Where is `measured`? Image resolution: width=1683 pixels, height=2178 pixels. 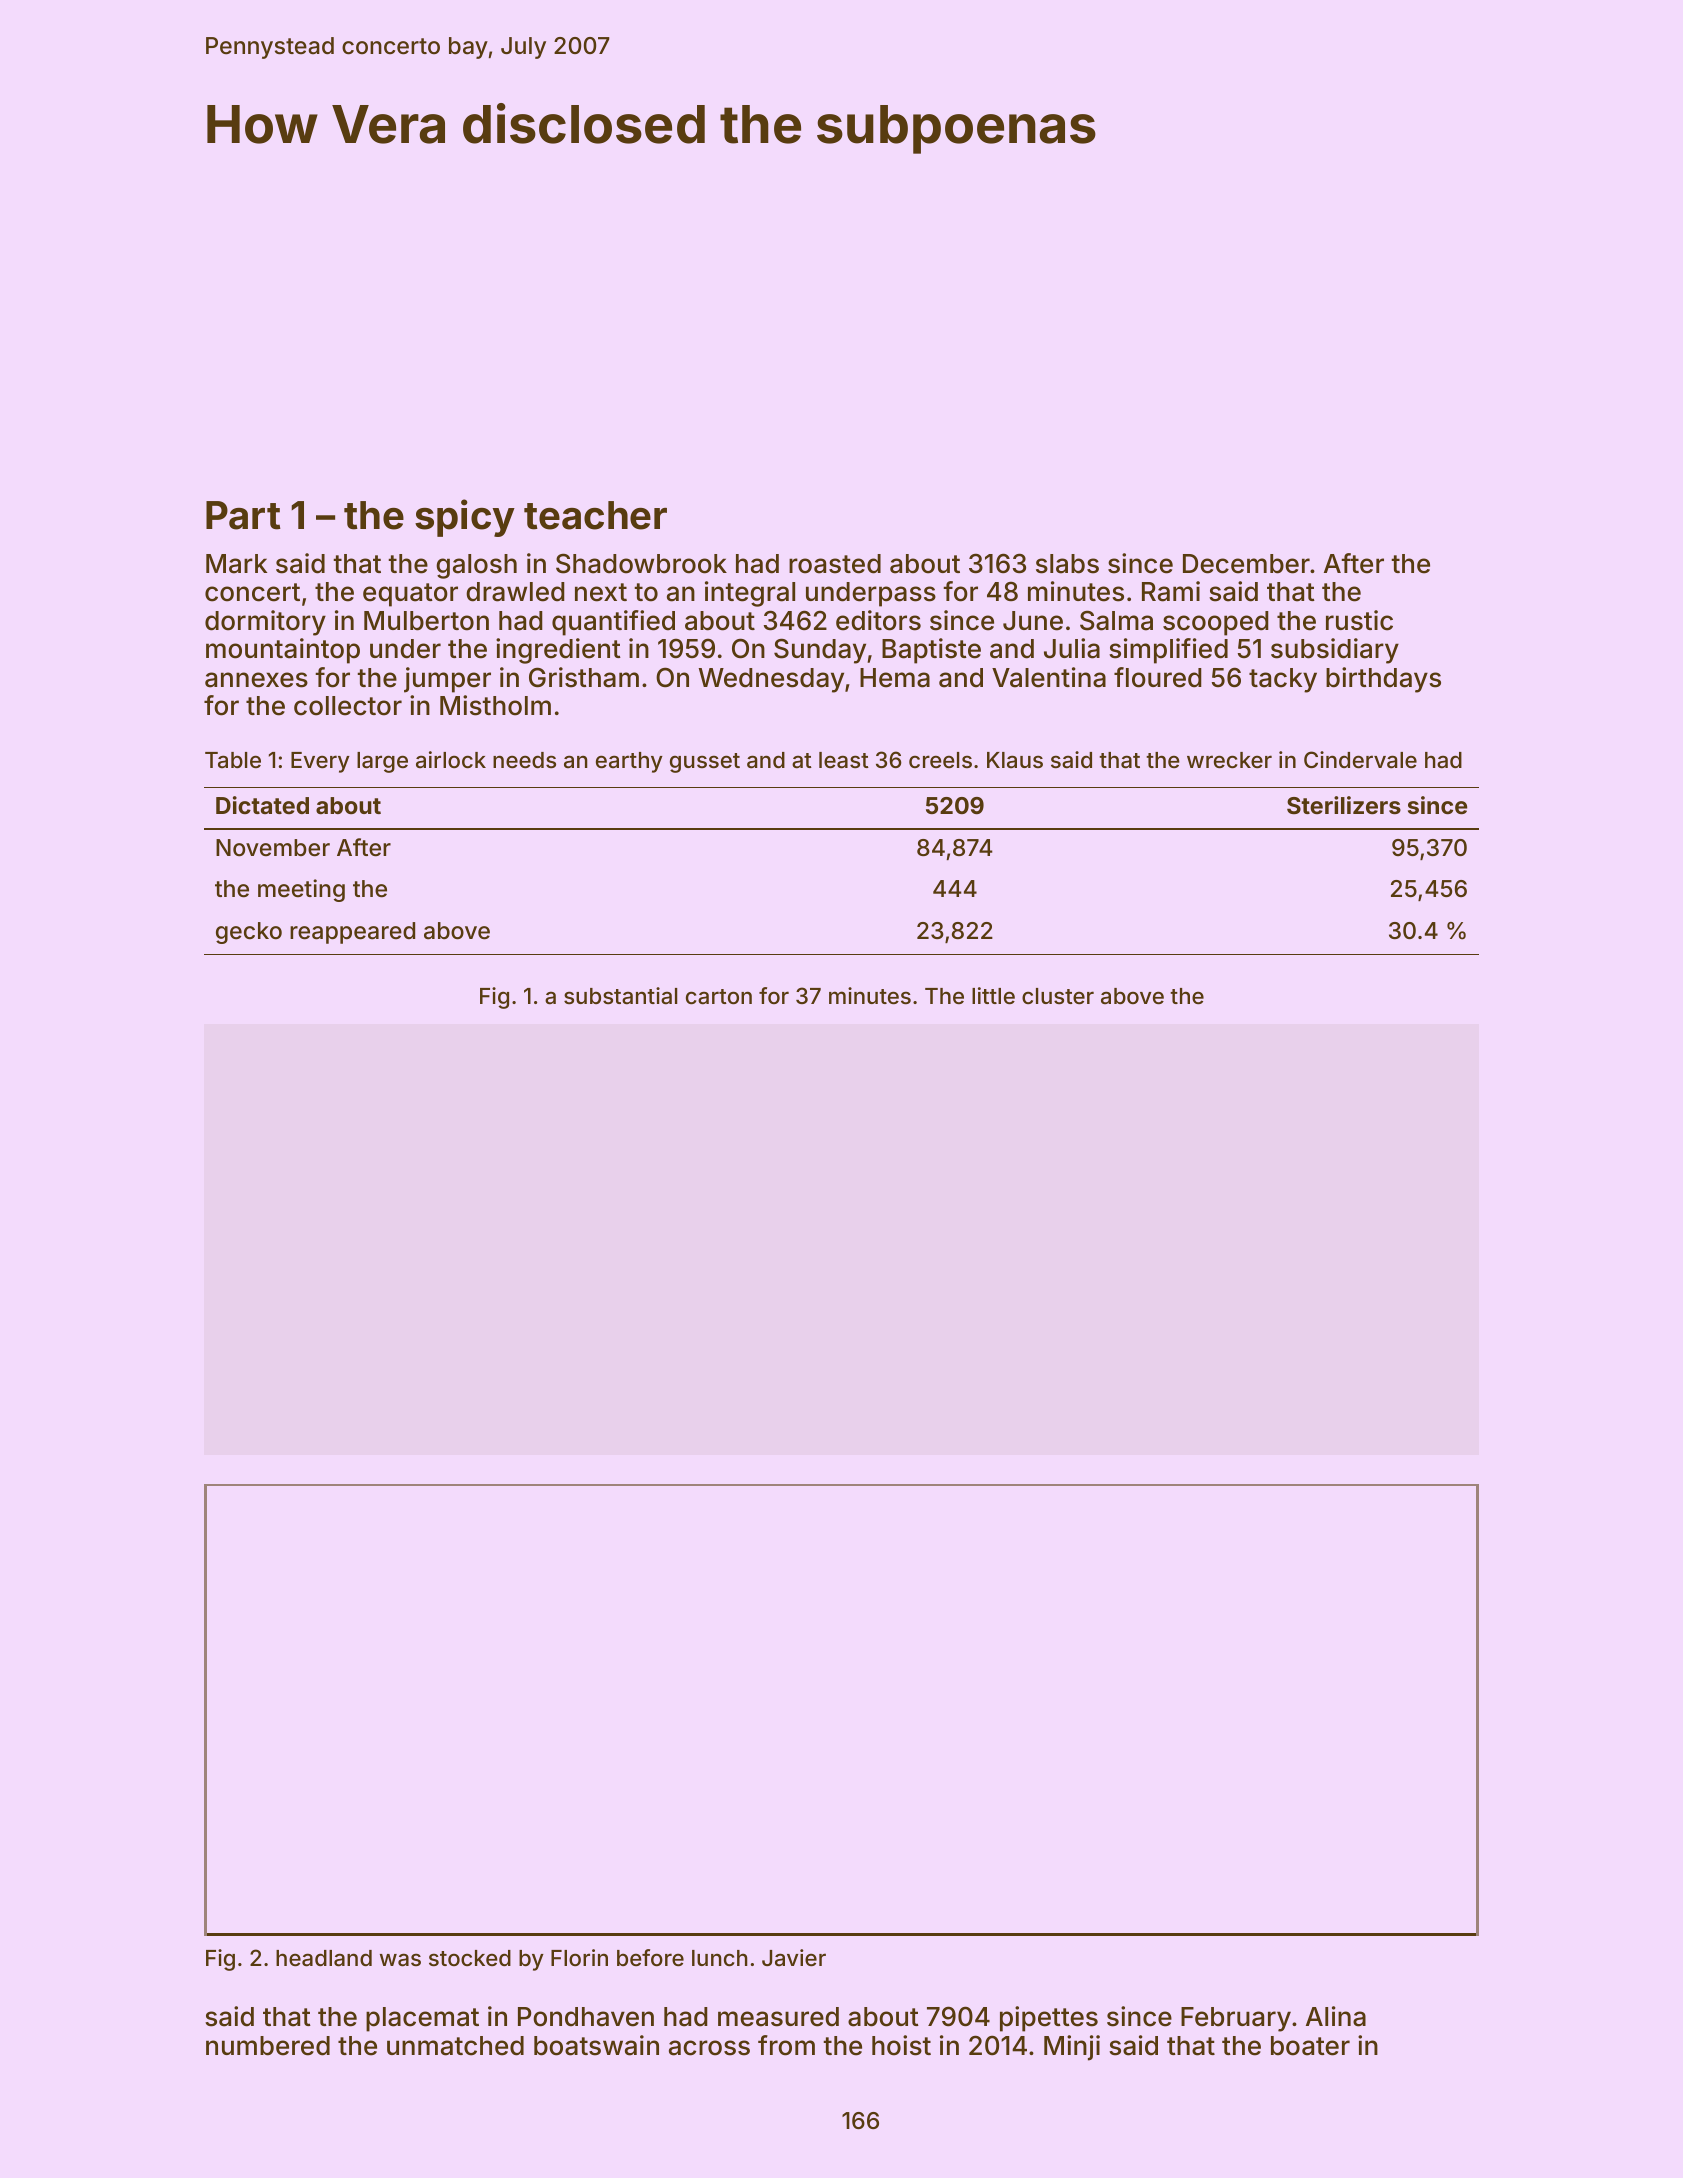 measured is located at coordinates (778, 2017).
